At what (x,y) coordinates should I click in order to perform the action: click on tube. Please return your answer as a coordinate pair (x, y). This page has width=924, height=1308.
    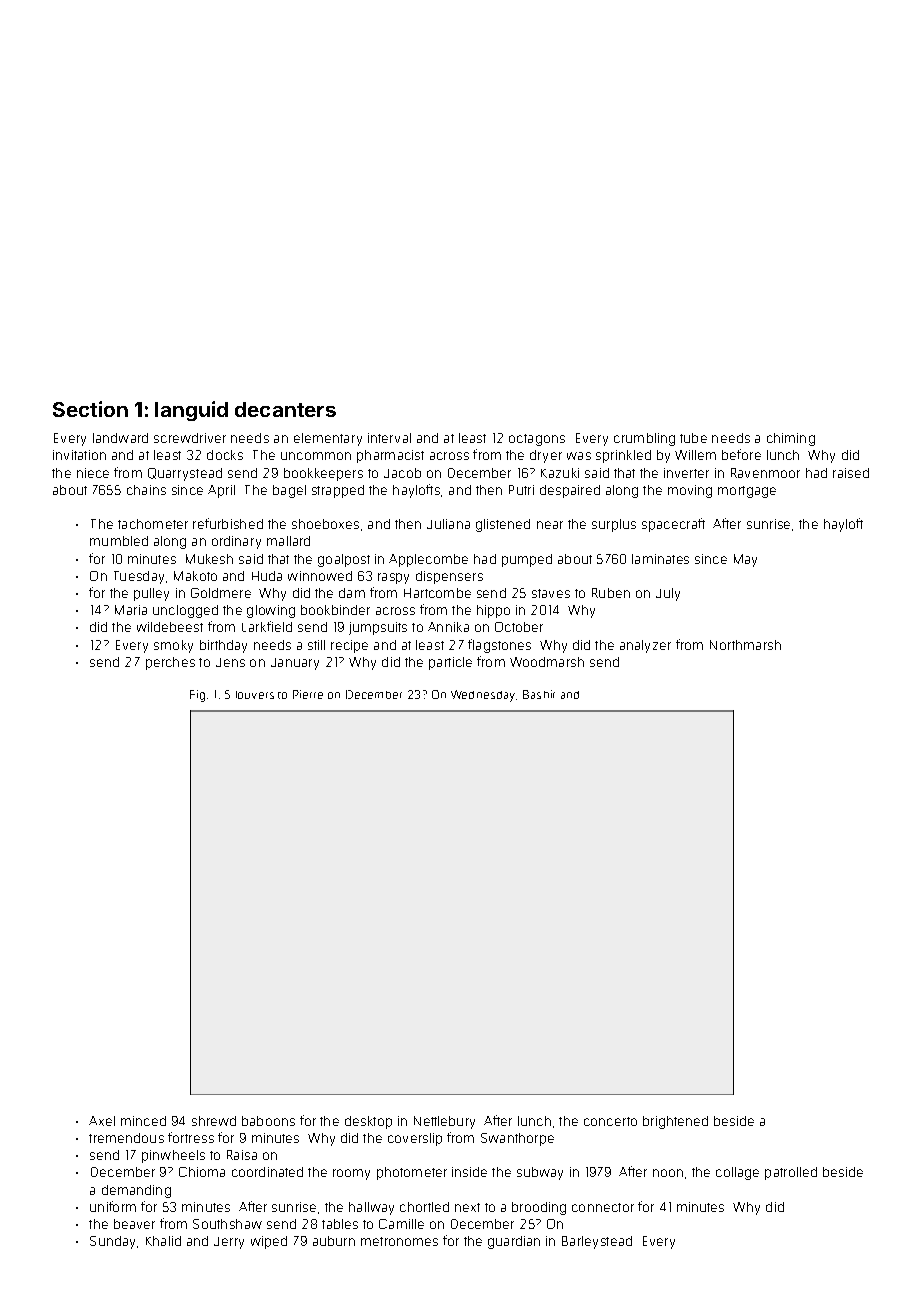
    Looking at the image, I should click on (693, 438).
